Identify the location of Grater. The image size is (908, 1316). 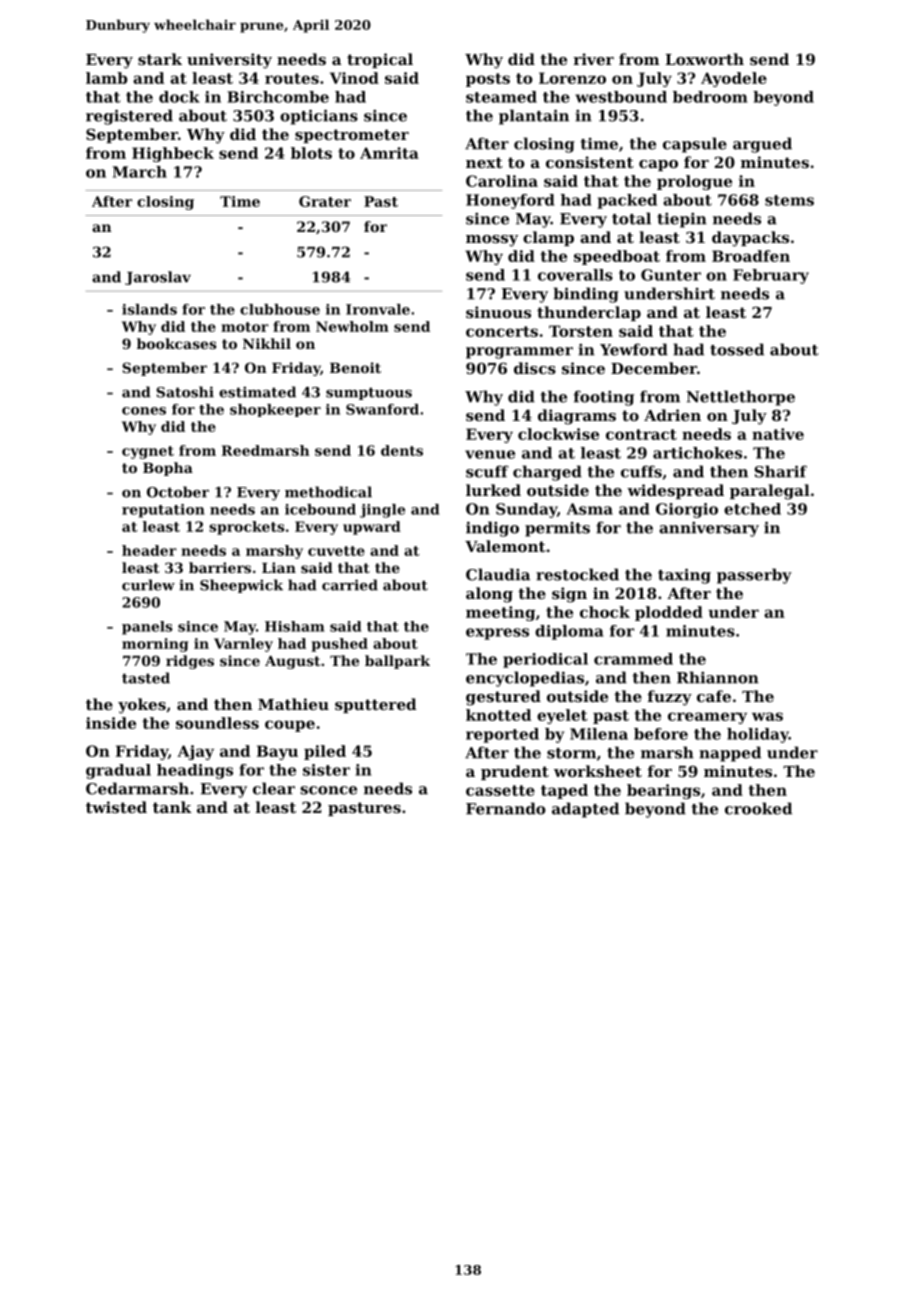
(325, 201).
